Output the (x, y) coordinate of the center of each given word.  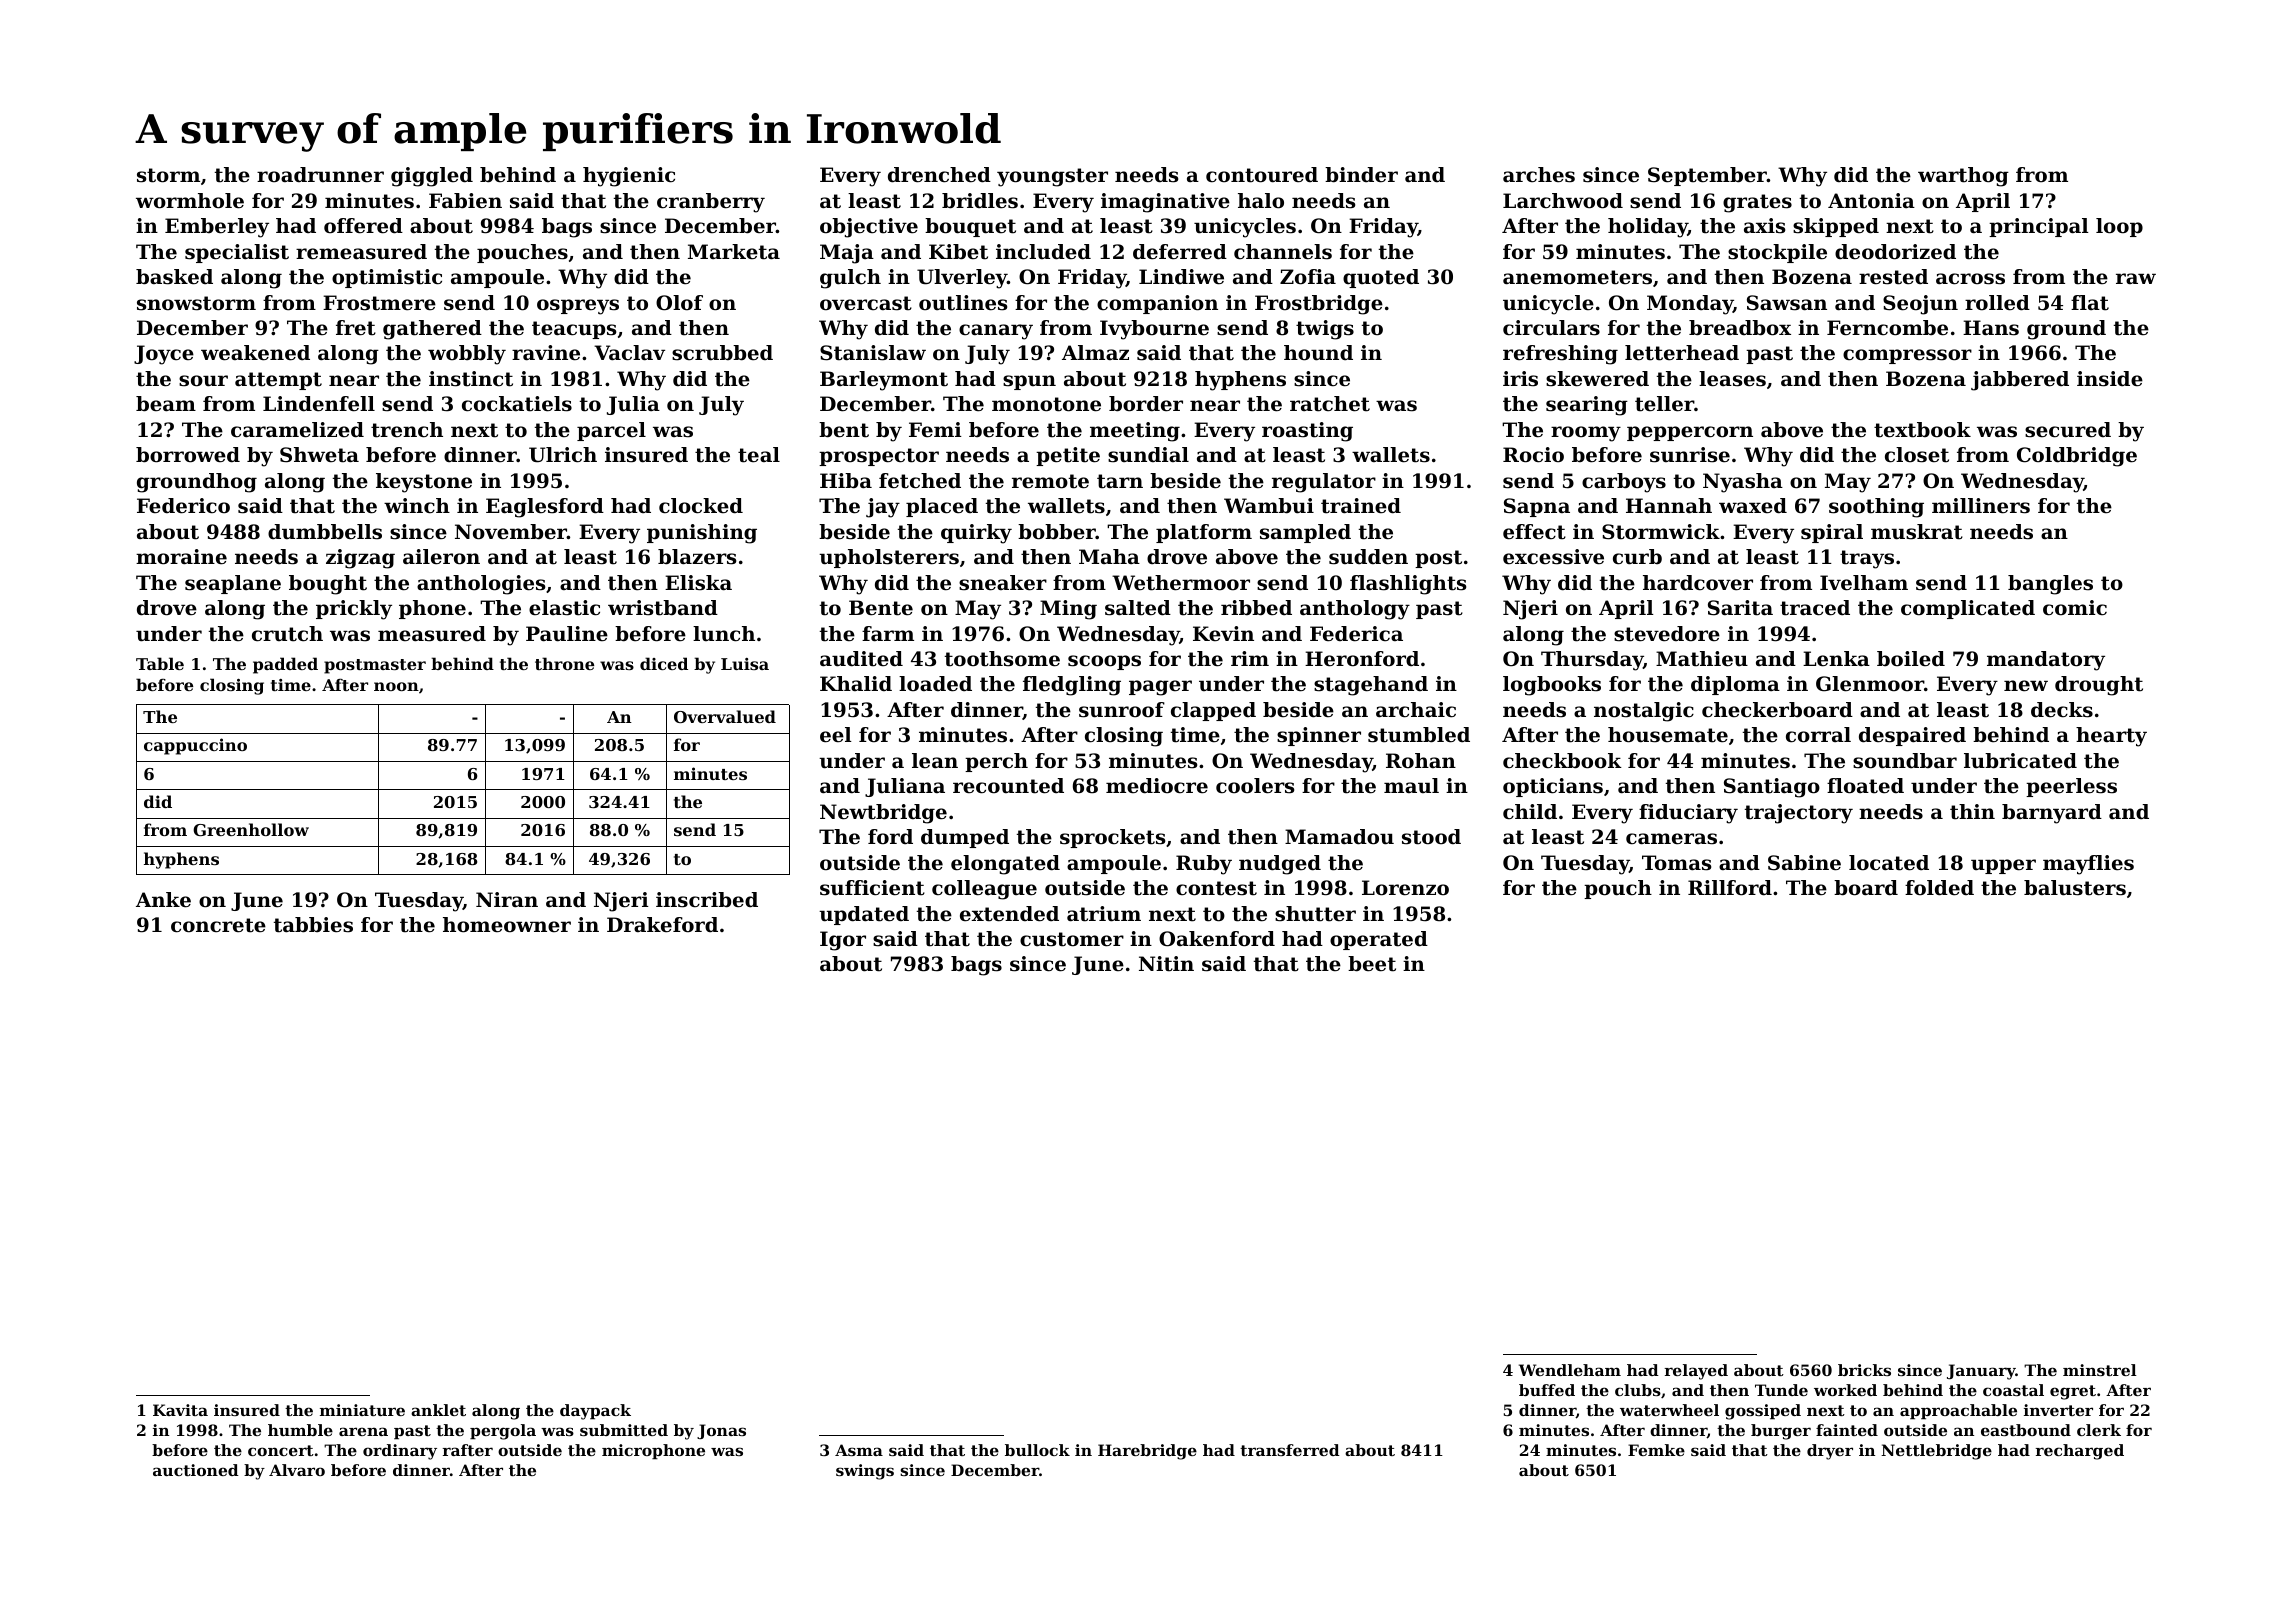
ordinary (400, 1452)
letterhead (1682, 353)
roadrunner (320, 175)
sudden (1368, 557)
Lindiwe (1181, 277)
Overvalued (725, 716)
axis (1764, 226)
